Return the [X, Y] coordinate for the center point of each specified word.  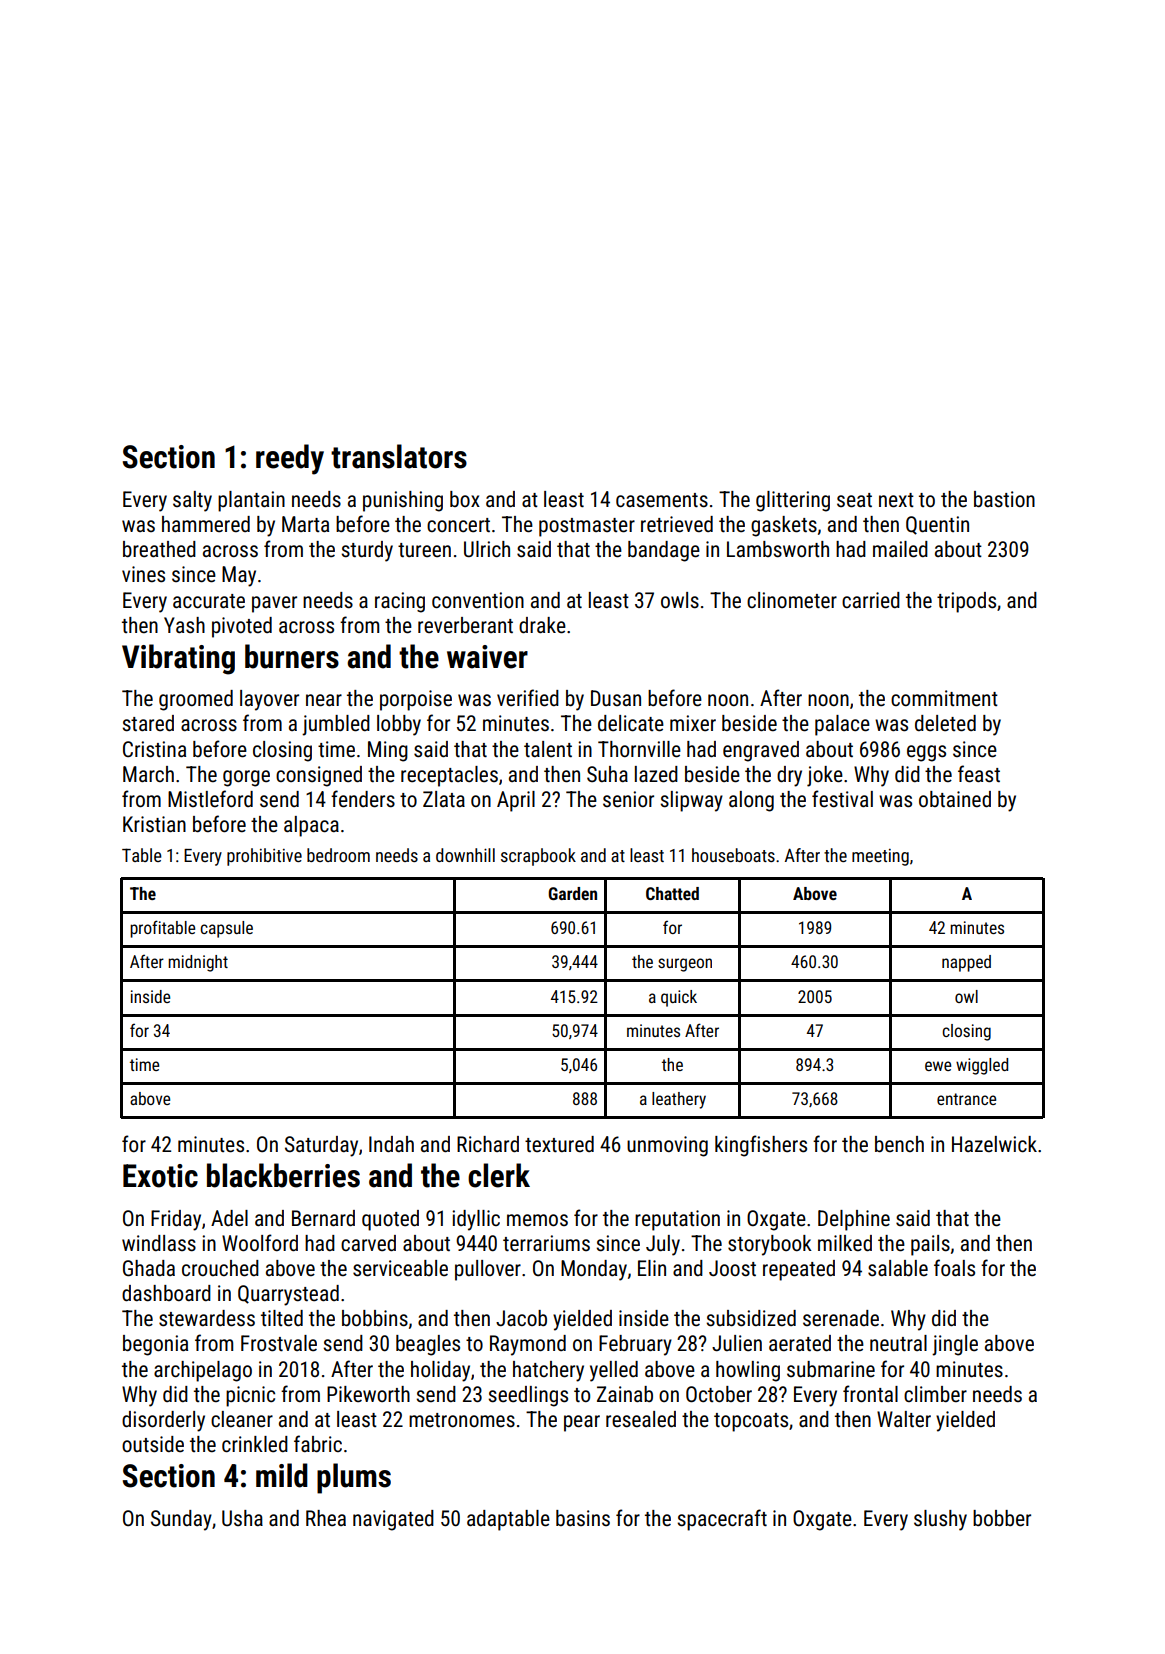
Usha [242, 1518]
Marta [305, 524]
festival [842, 799]
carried [871, 600]
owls [680, 600]
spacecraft [722, 1520]
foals [954, 1268]
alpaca [311, 826]
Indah [391, 1144]
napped [966, 963]
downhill [465, 855]
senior [628, 799]
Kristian [154, 824]
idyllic [476, 1220]
